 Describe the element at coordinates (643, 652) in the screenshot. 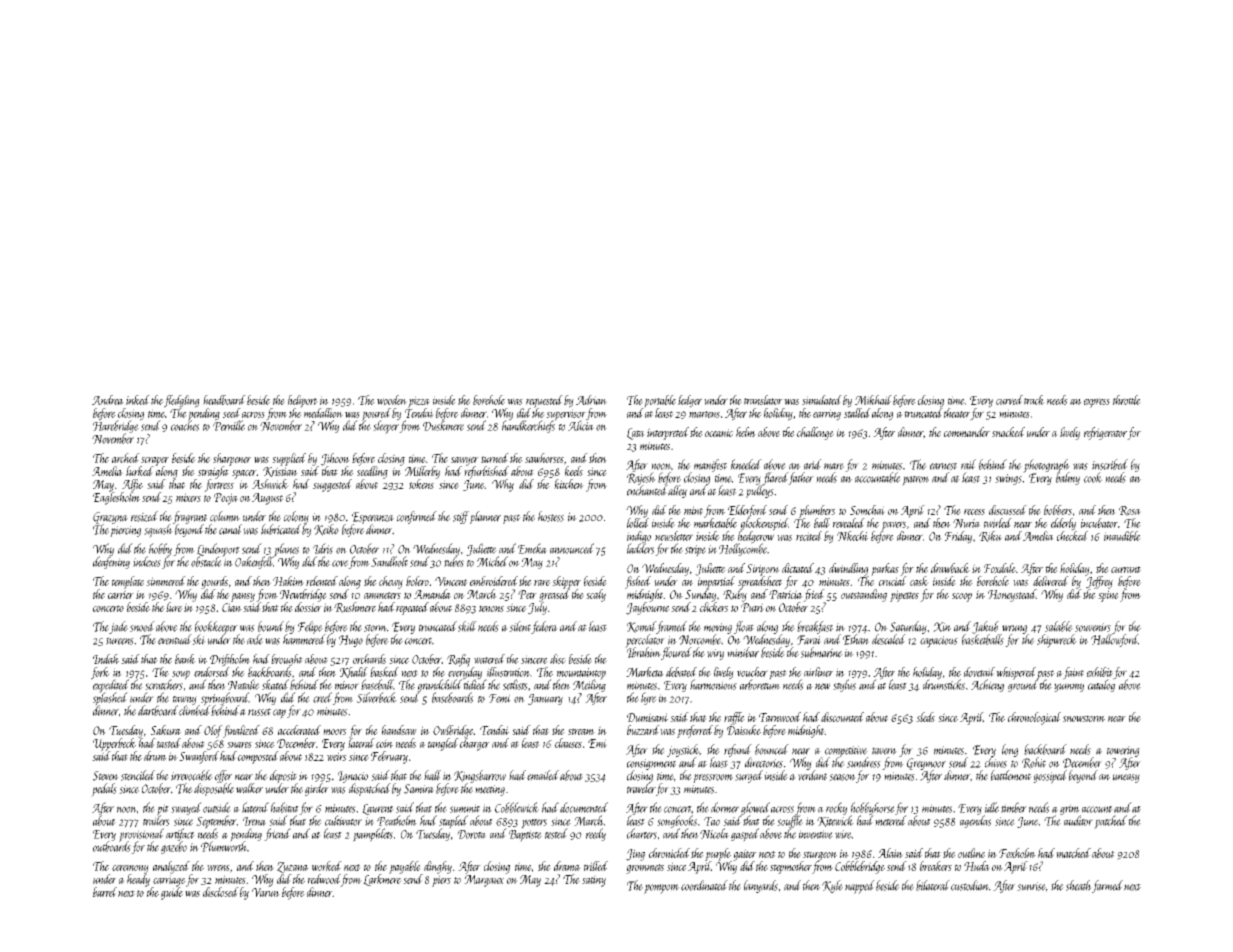

I see `Ibrahim` at that location.
